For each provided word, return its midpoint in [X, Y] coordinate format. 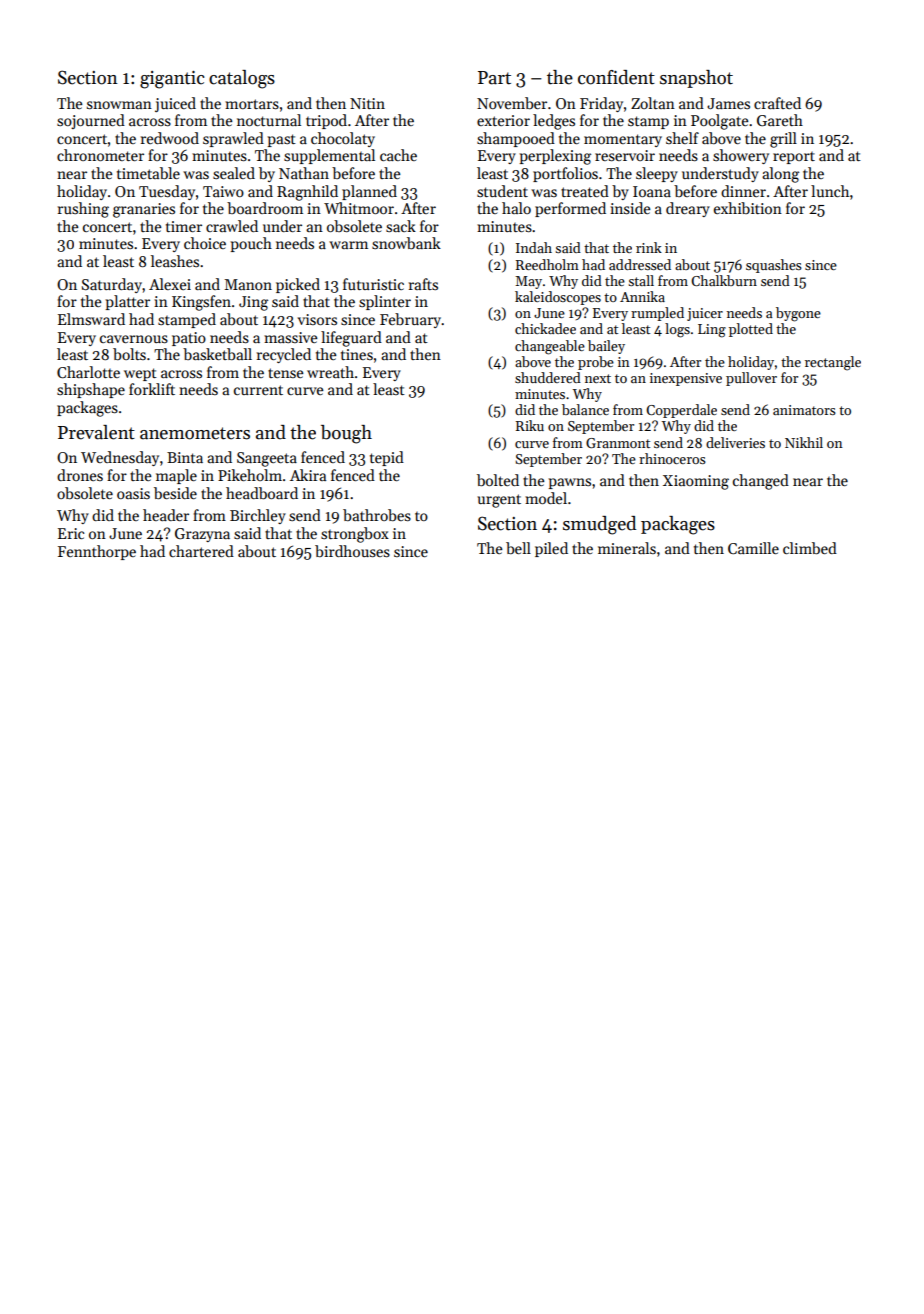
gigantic [172, 80]
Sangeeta [267, 459]
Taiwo [223, 191]
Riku [530, 425]
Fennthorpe [97, 552]
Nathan [304, 173]
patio [189, 339]
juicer [705, 314]
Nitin [367, 103]
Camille [753, 548]
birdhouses [352, 551]
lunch [830, 191]
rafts [423, 284]
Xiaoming [696, 482]
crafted [777, 103]
